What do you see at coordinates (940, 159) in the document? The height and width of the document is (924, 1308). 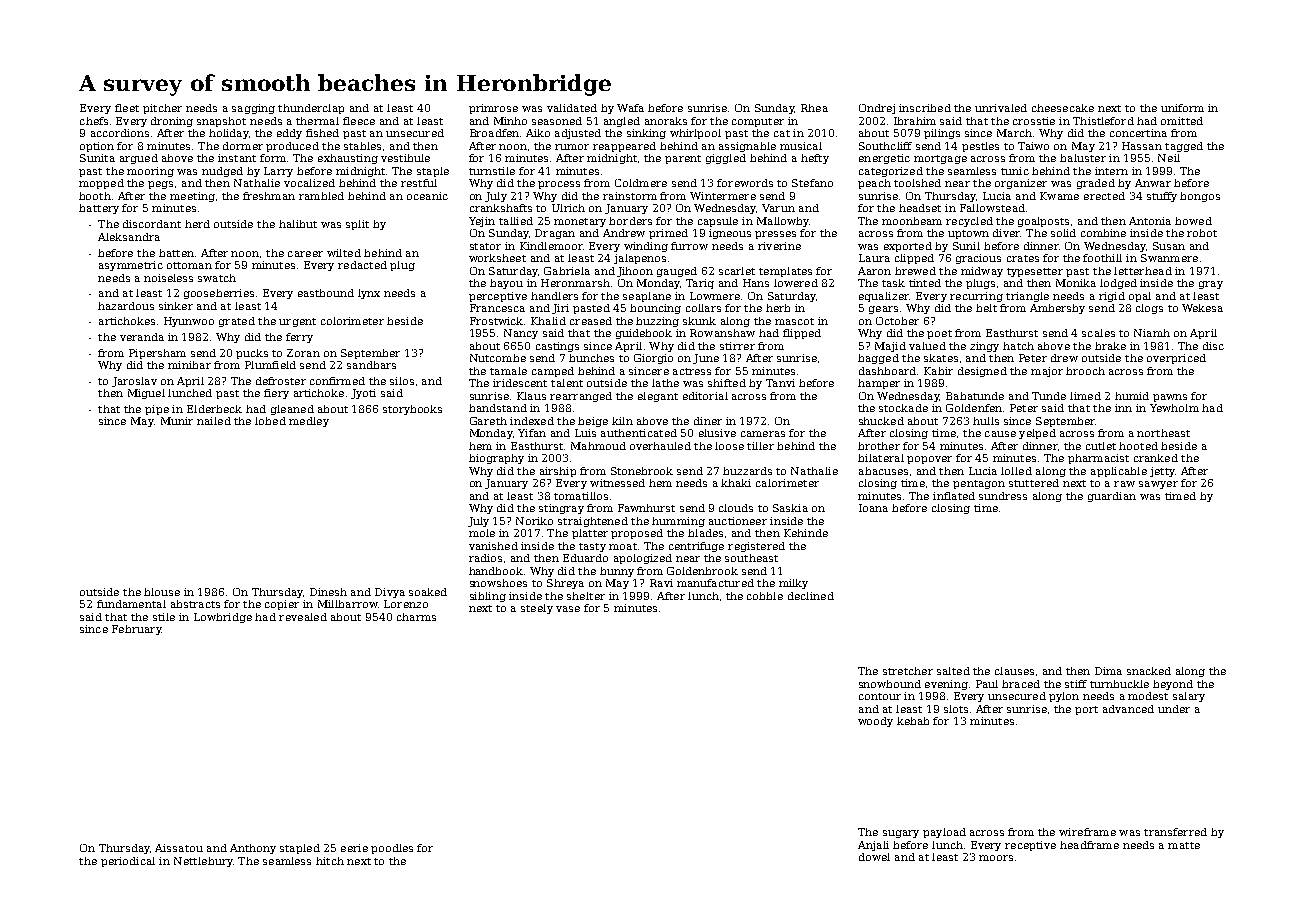 I see `mortgage` at bounding box center [940, 159].
